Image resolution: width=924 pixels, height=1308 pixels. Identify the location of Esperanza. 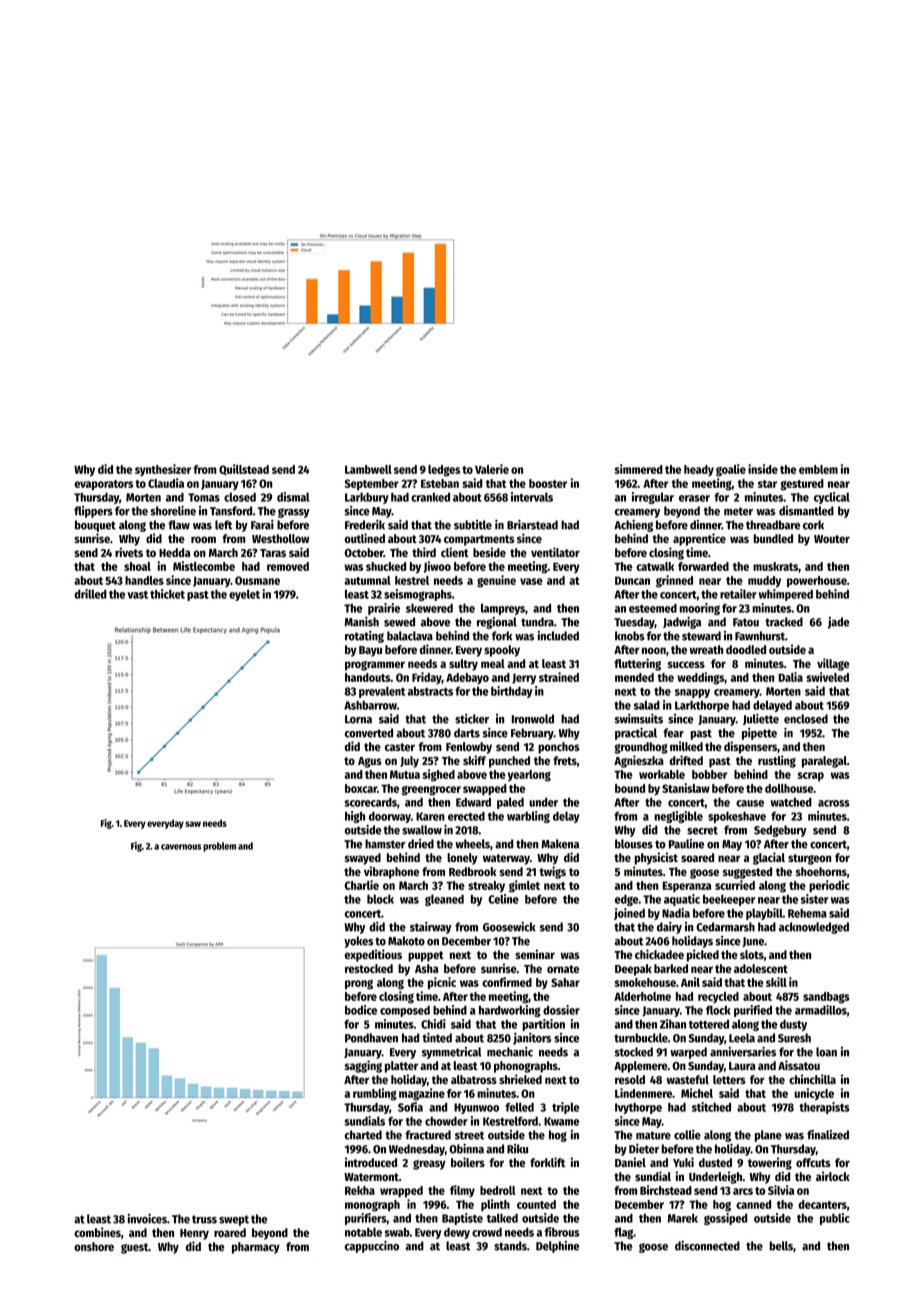
(686, 886).
